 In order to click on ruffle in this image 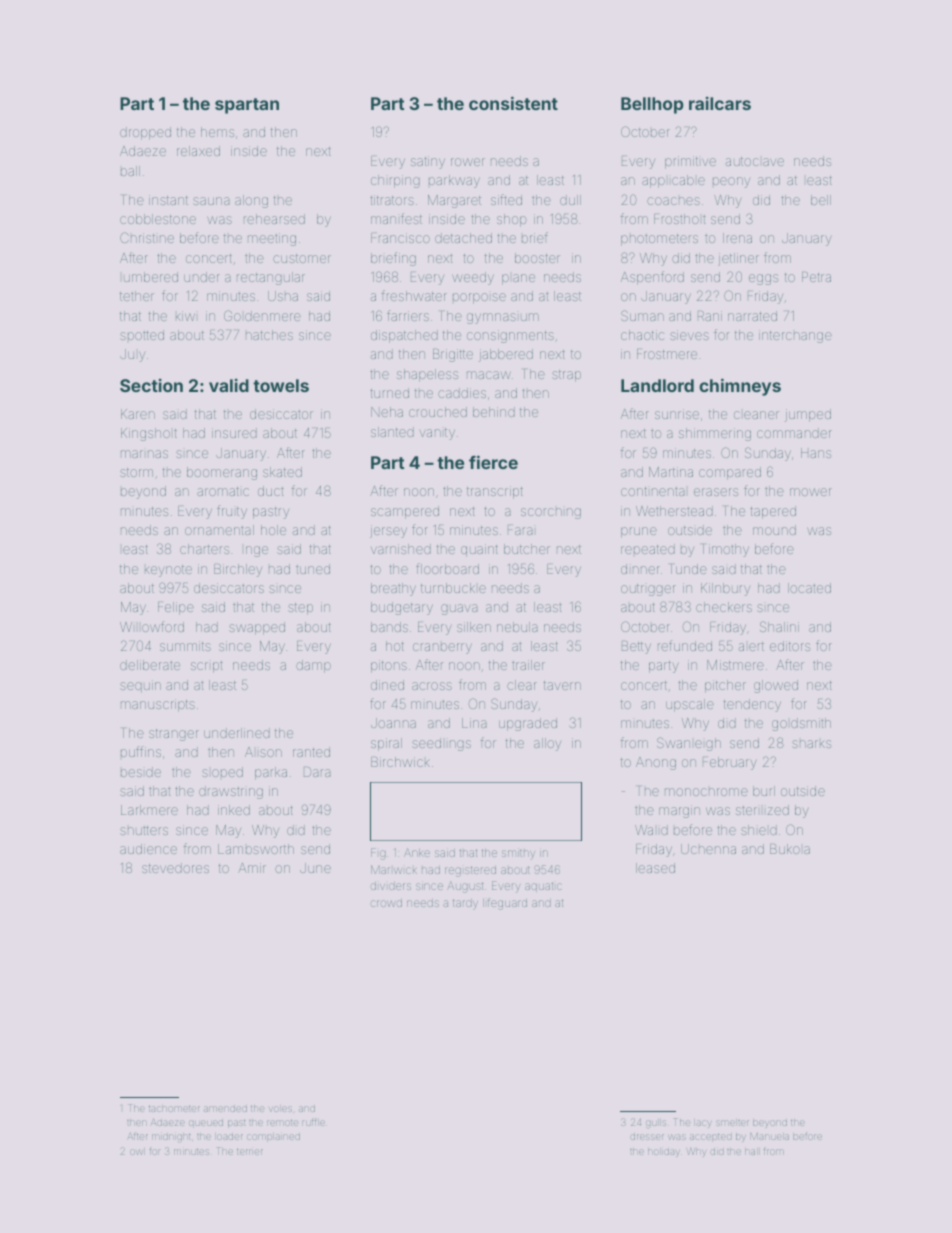, I will do `click(313, 1123)`.
